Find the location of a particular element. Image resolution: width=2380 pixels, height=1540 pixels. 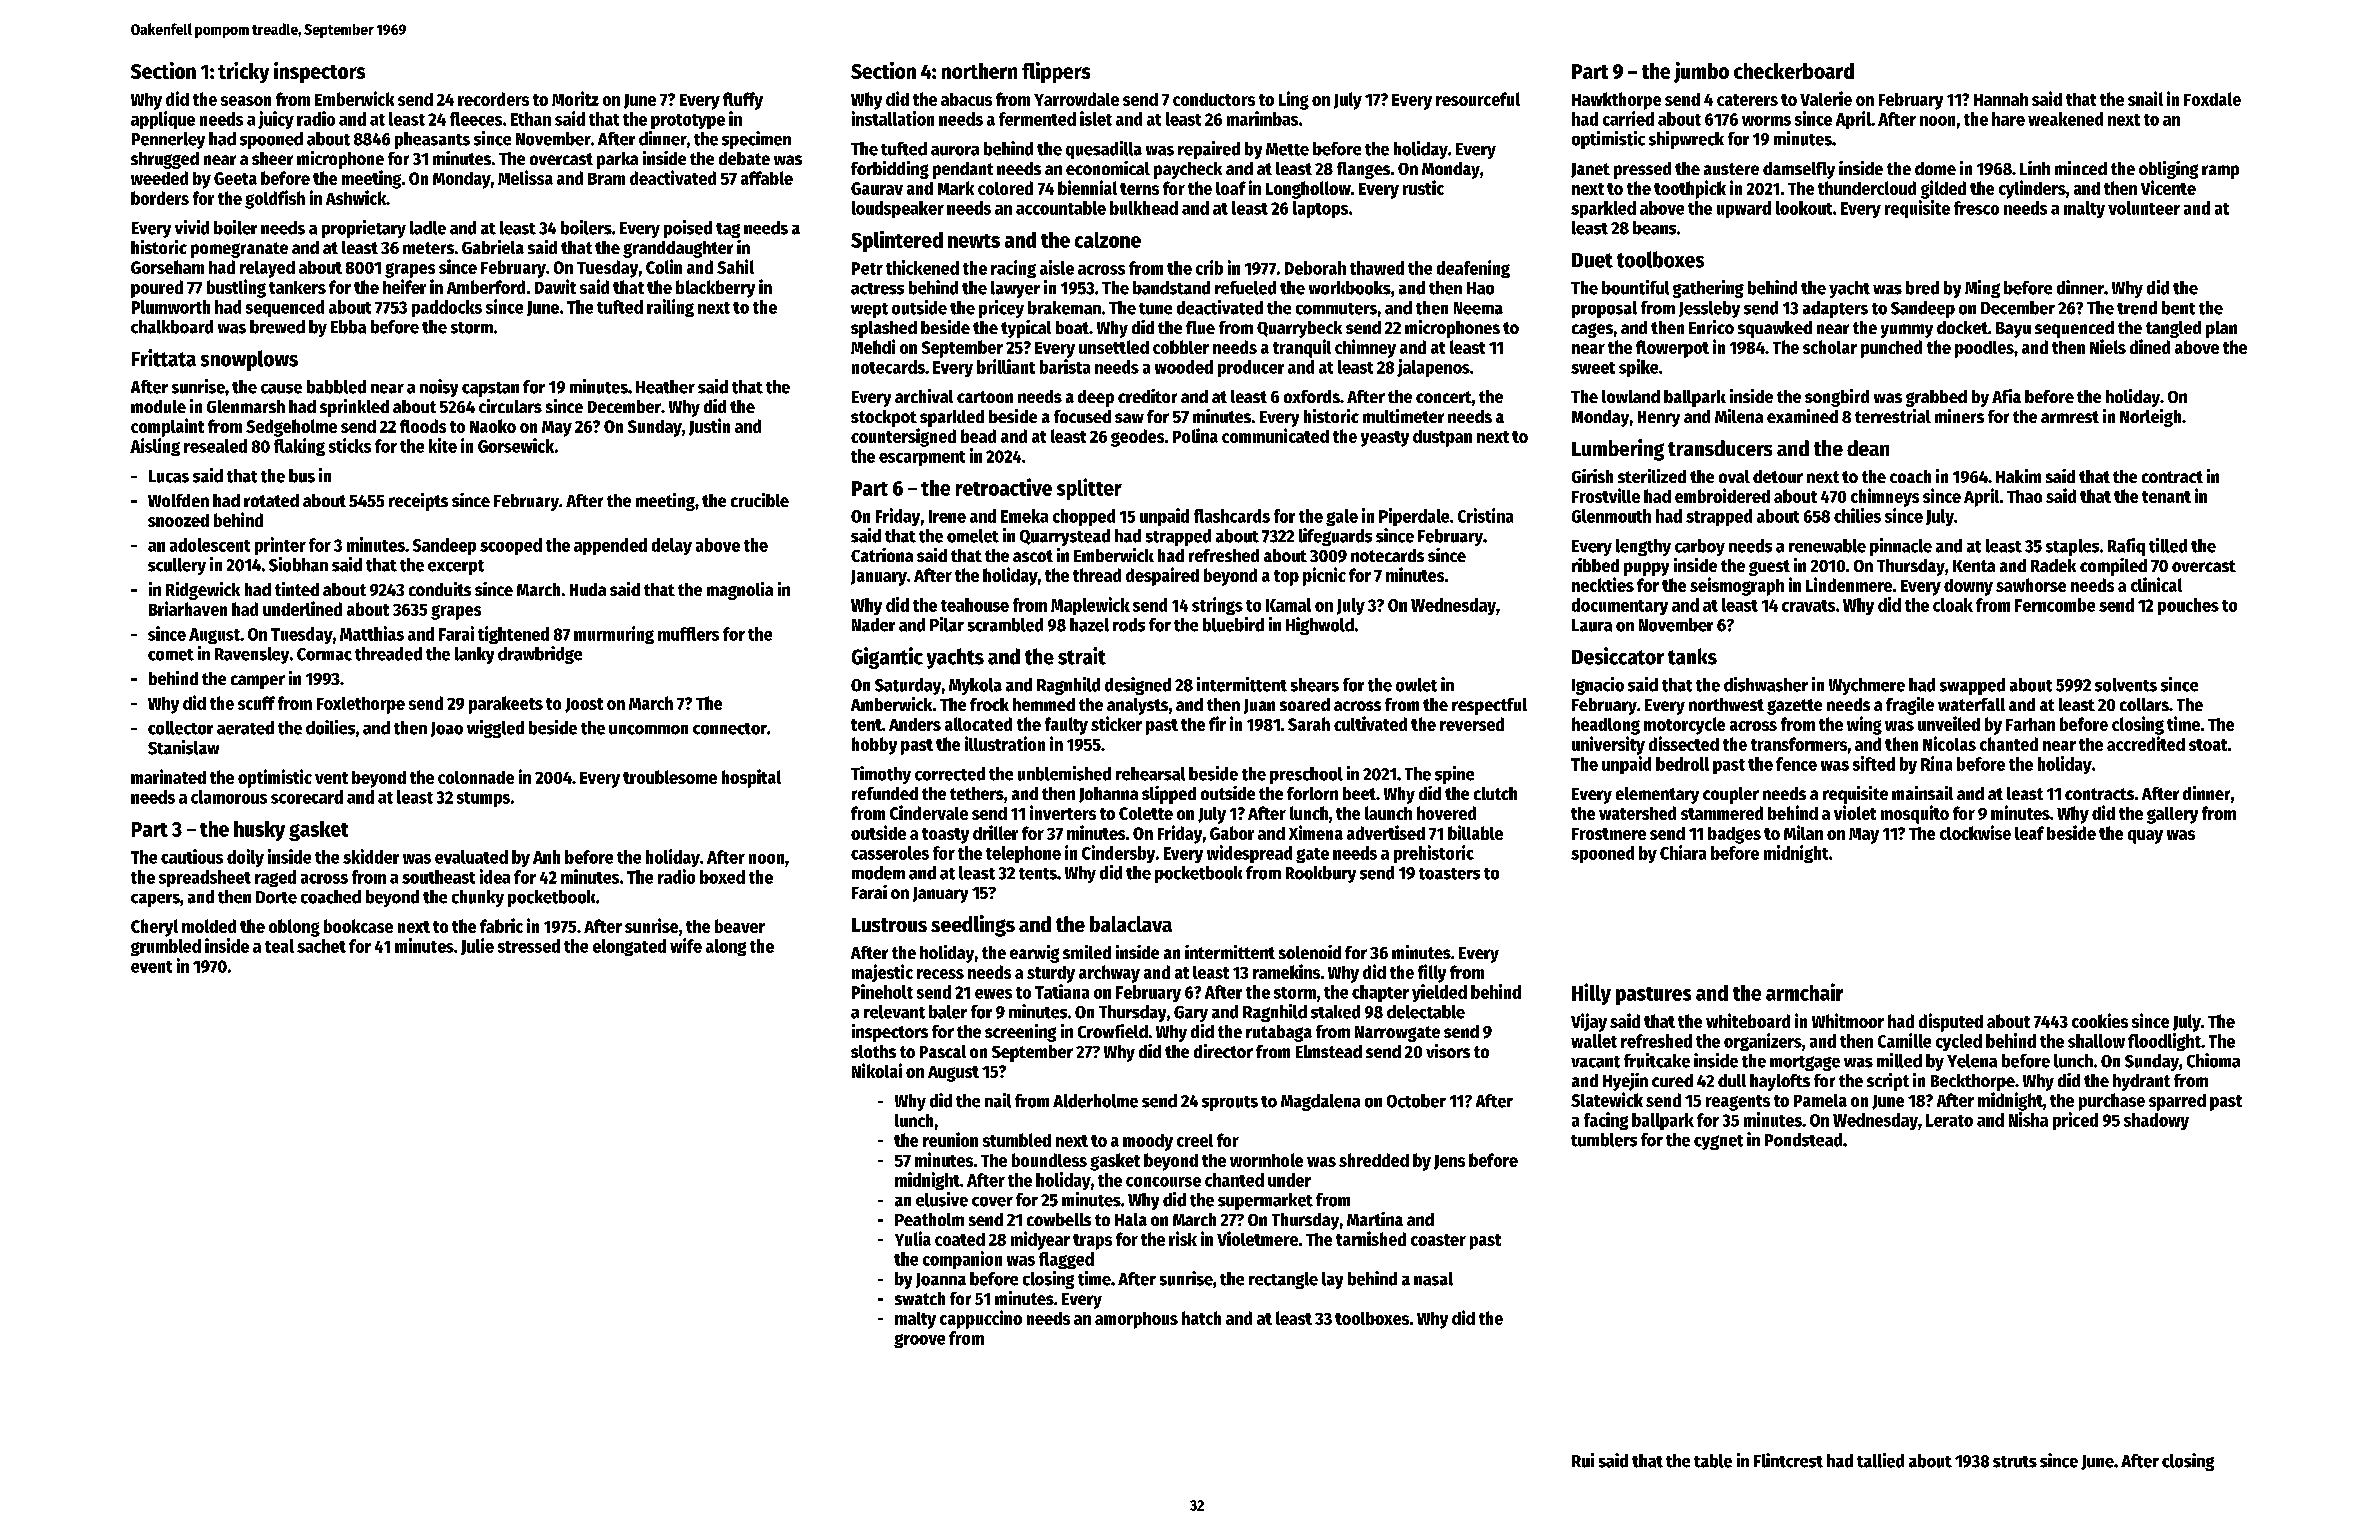

spreadsheet is located at coordinates (205, 878).
